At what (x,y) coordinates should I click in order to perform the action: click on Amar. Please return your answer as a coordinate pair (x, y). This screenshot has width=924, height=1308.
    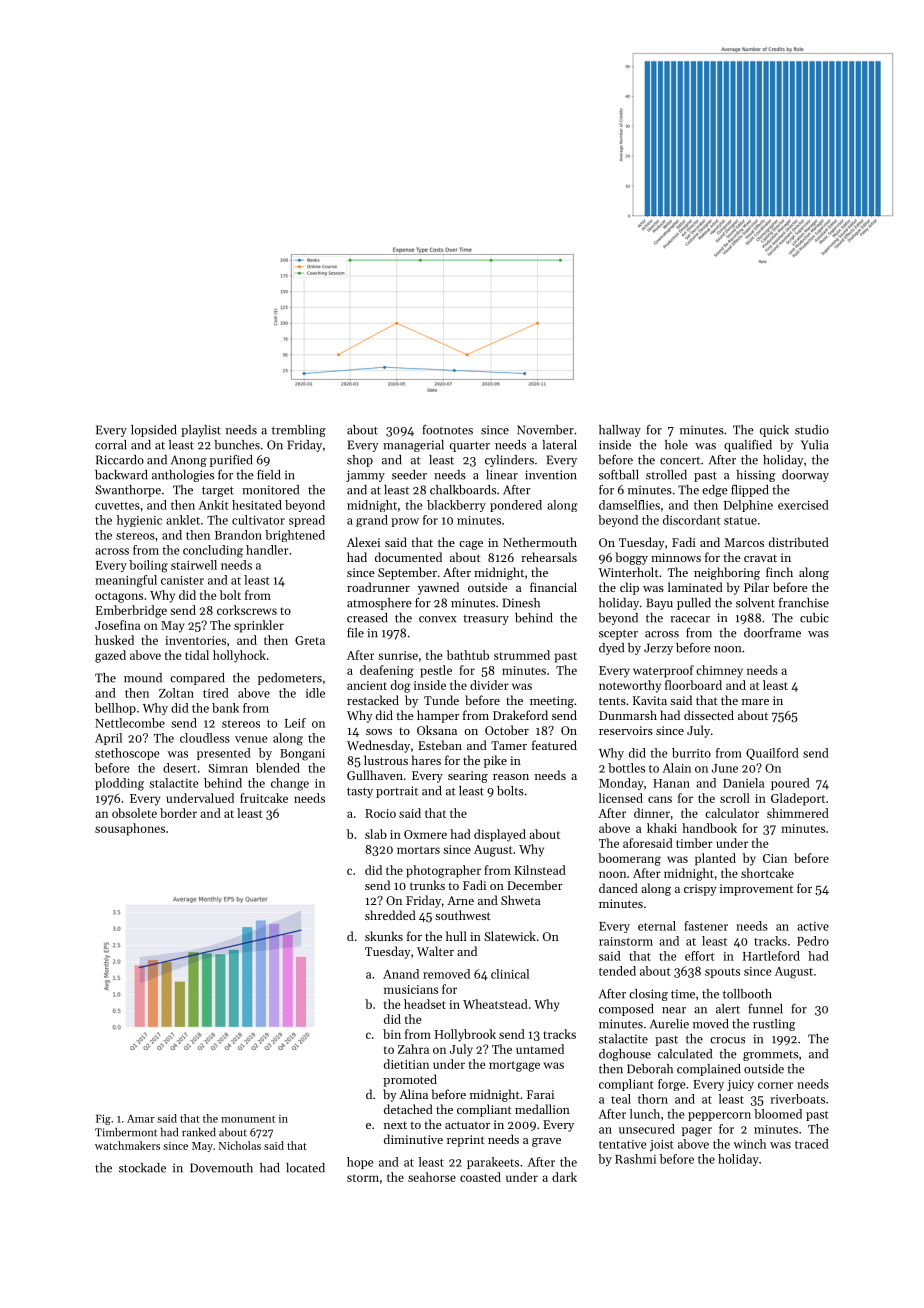
    Looking at the image, I should click on (141, 1118).
